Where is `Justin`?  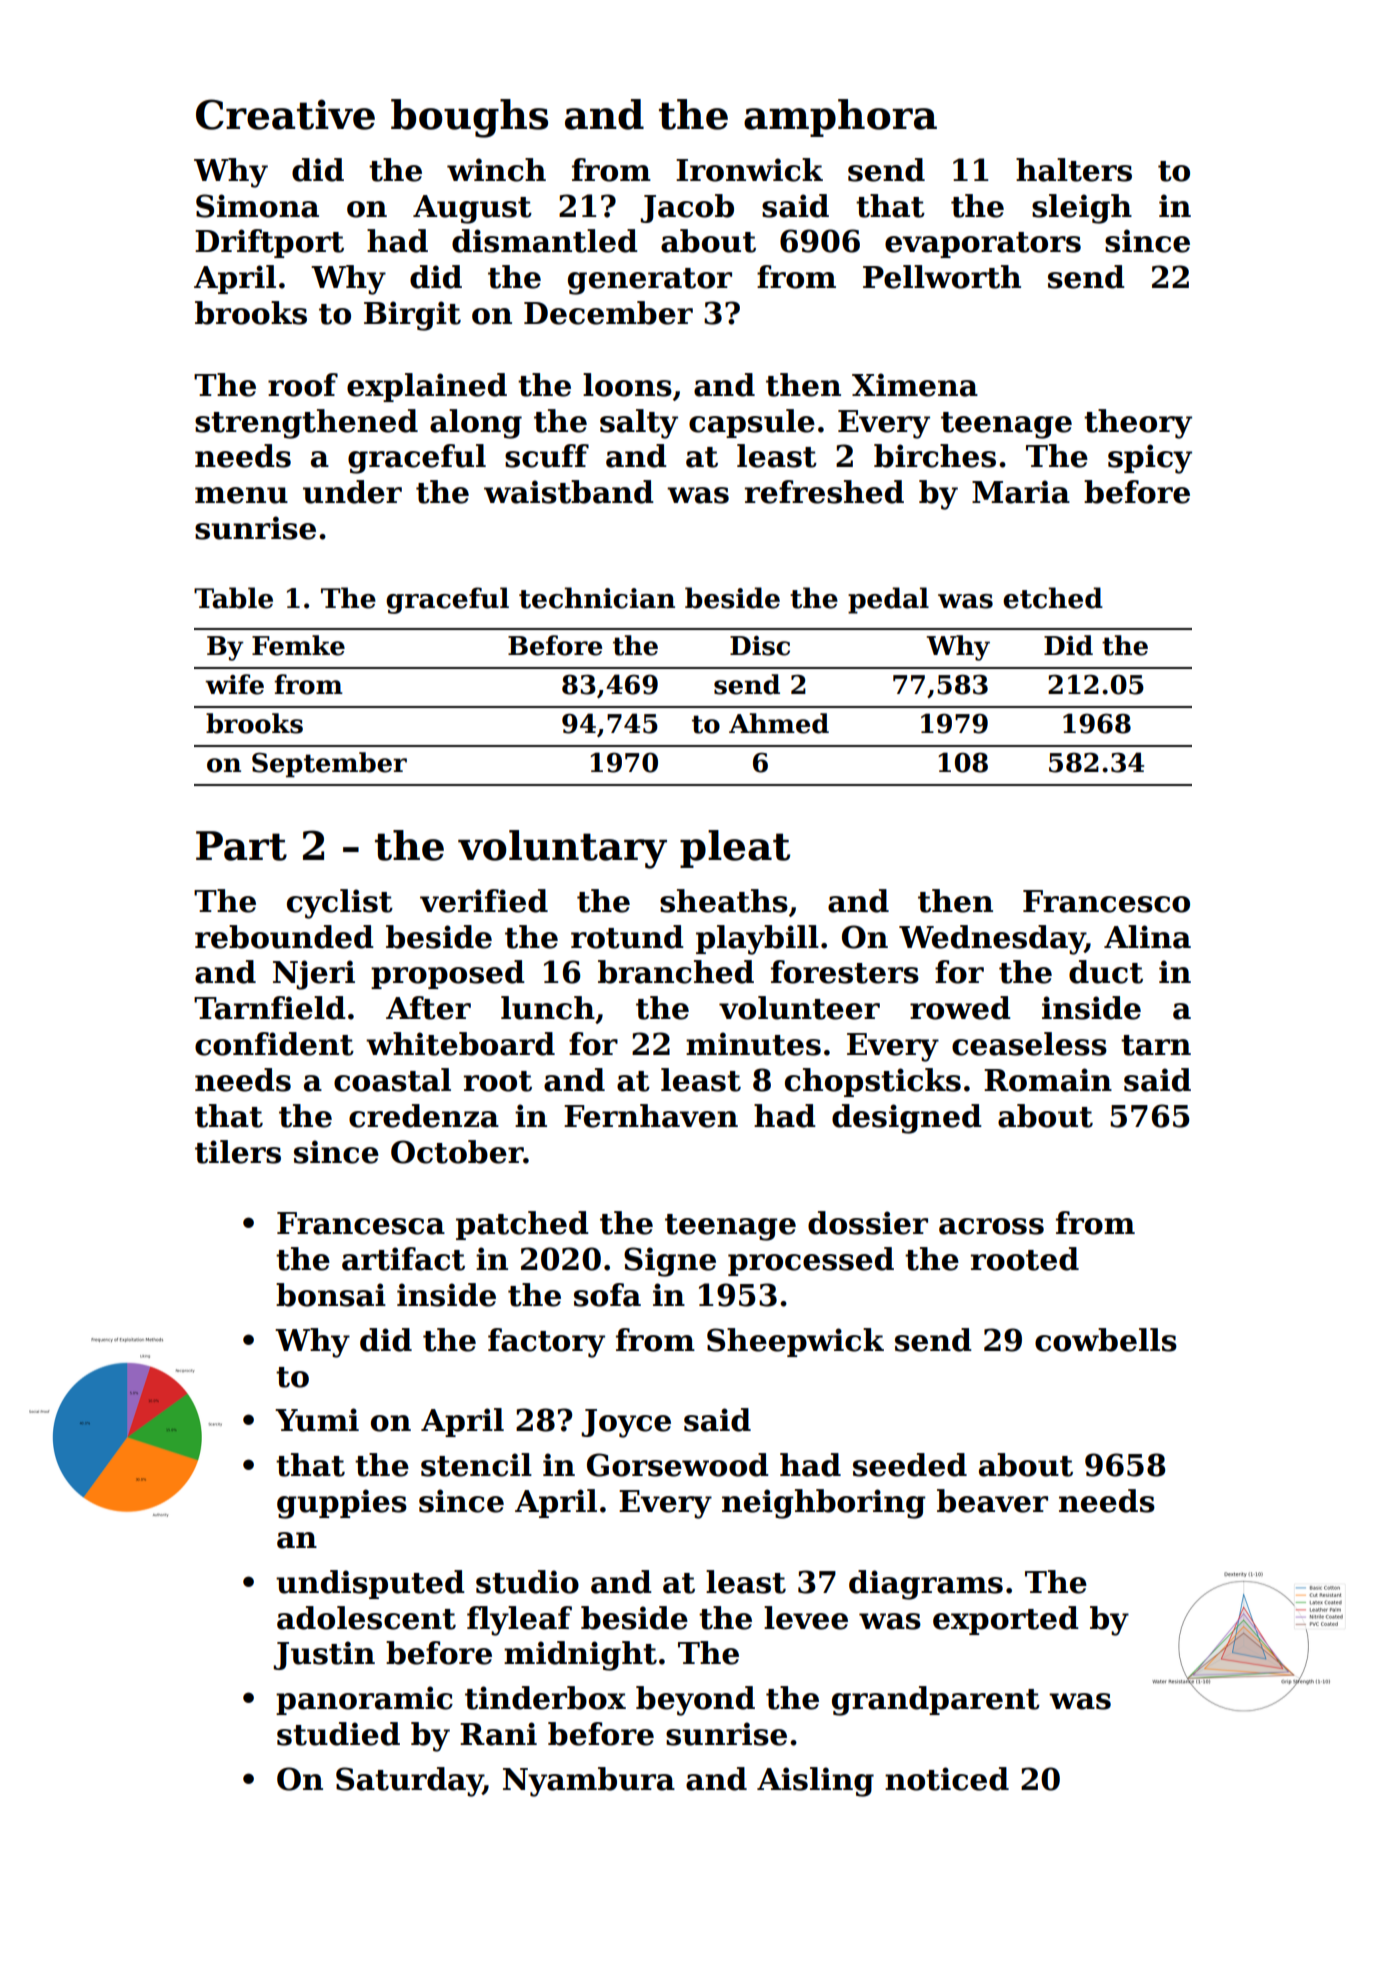 Justin is located at coordinates (324, 1655).
